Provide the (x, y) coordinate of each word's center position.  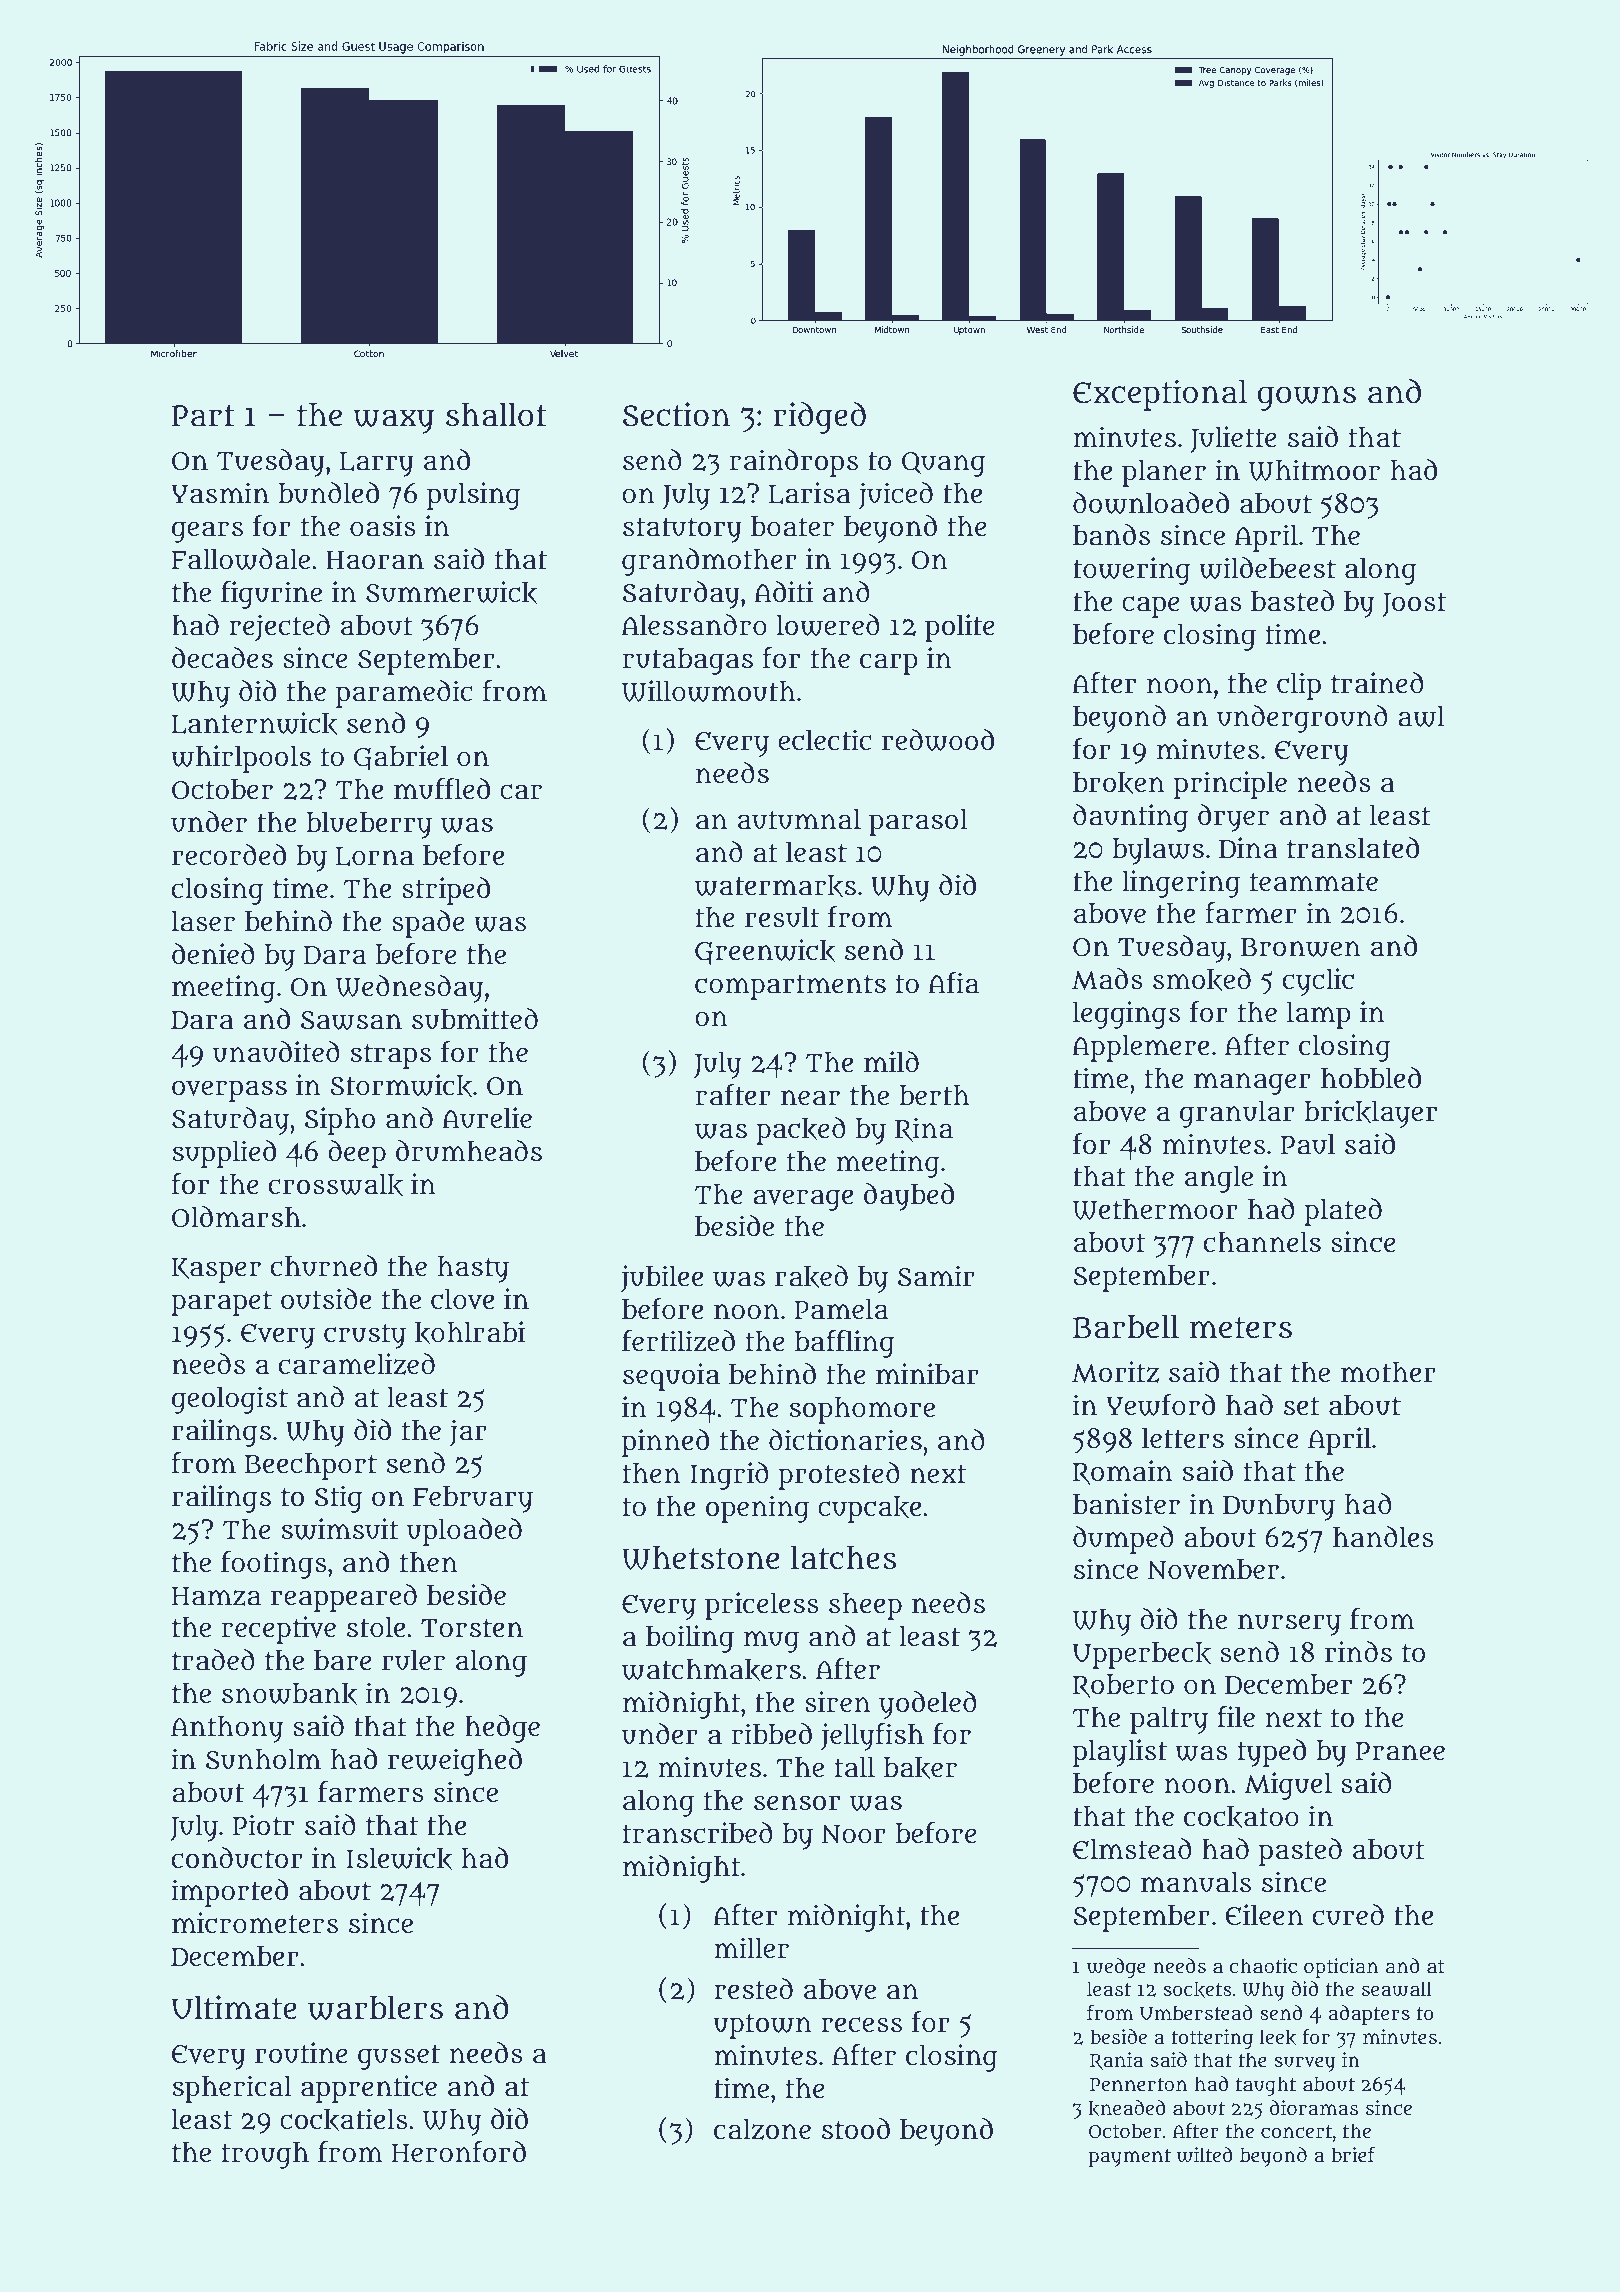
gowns (1307, 398)
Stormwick (401, 1086)
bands (1111, 535)
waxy (393, 421)
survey (1305, 2064)
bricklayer (1370, 1114)
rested (753, 1989)
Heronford (459, 2152)
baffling (844, 1344)
